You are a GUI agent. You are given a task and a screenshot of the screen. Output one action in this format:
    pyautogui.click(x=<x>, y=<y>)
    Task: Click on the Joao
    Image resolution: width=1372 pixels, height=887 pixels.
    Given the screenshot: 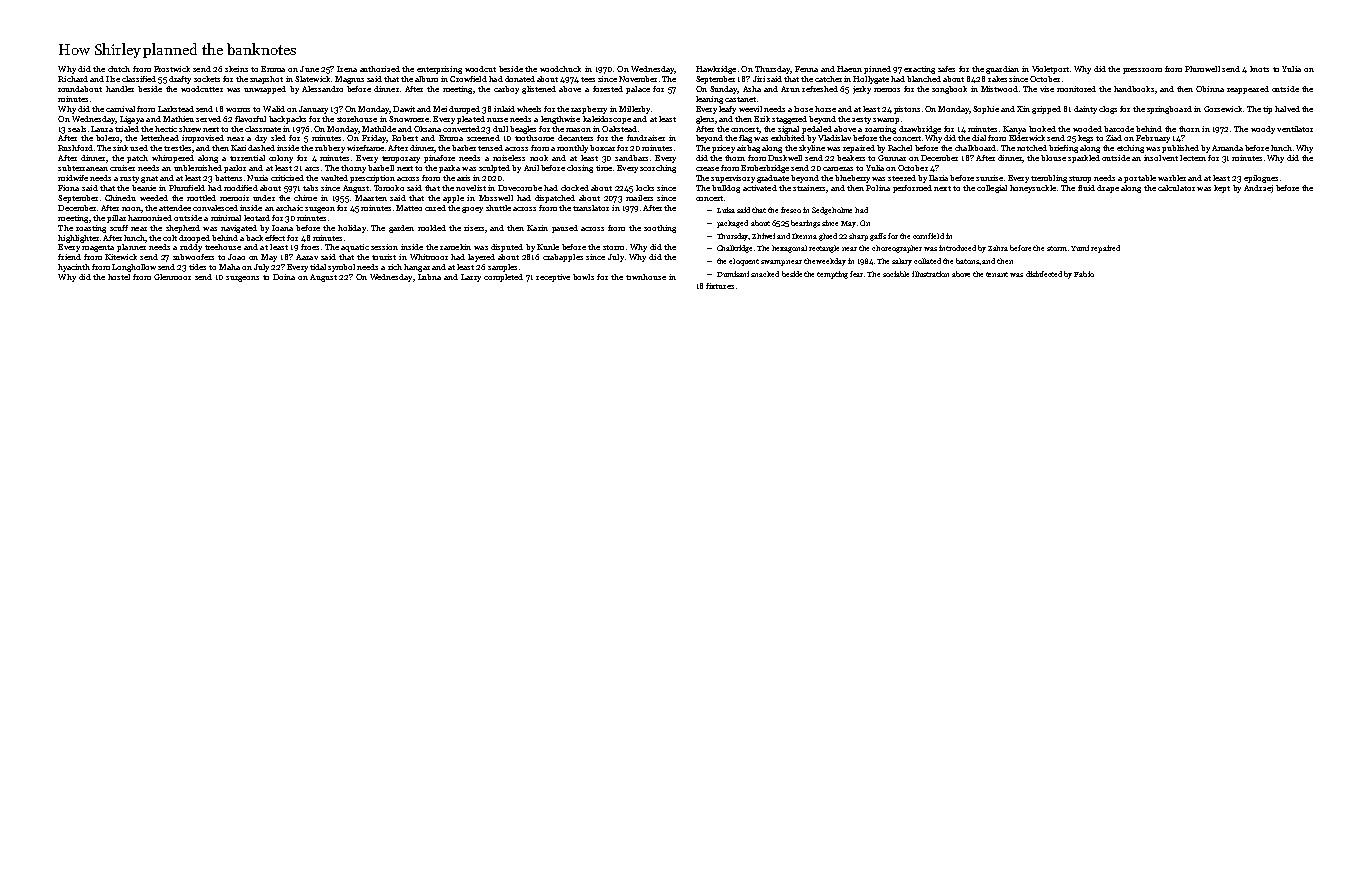 What is the action you would take?
    pyautogui.click(x=236, y=257)
